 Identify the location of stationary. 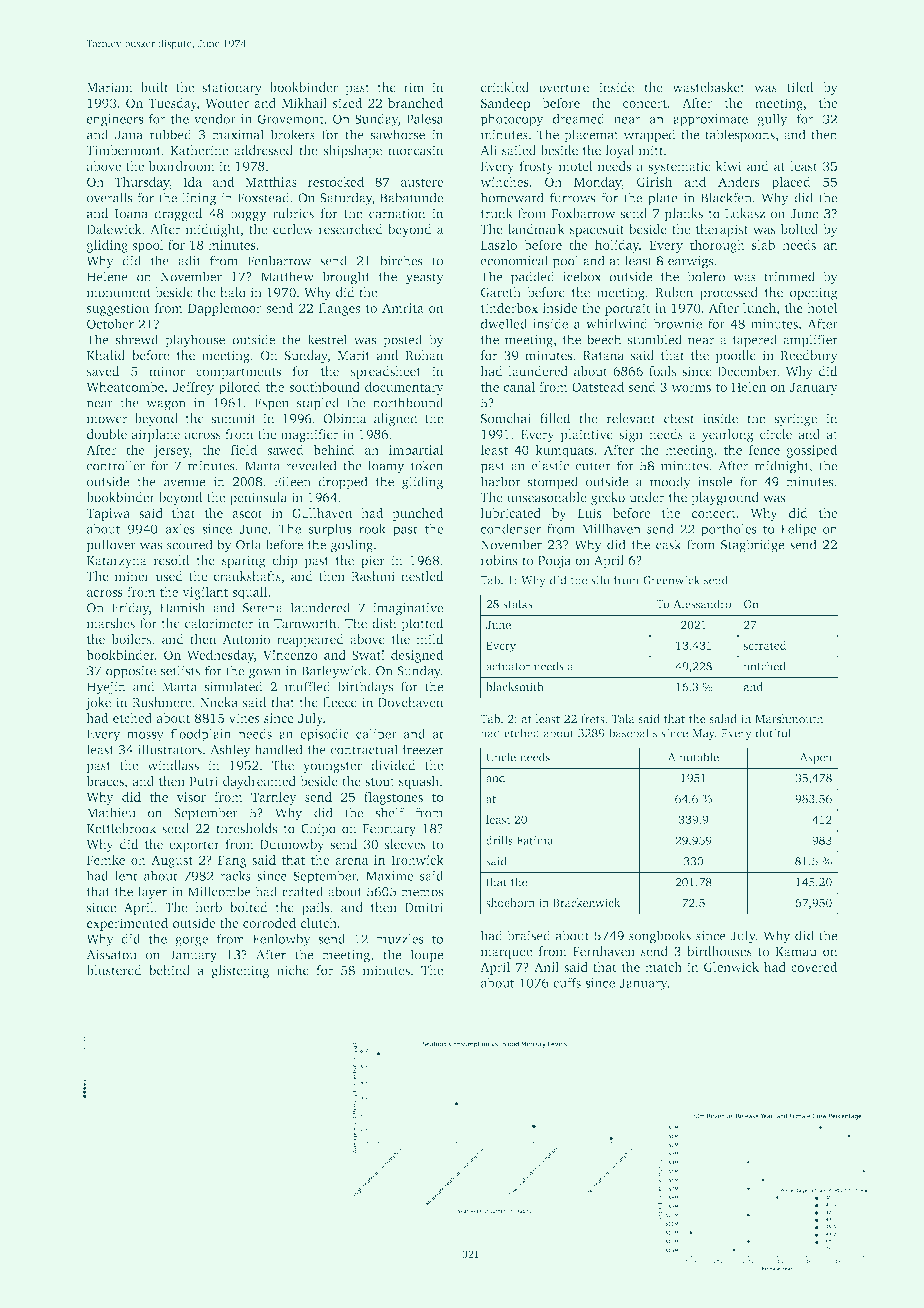
(232, 88).
